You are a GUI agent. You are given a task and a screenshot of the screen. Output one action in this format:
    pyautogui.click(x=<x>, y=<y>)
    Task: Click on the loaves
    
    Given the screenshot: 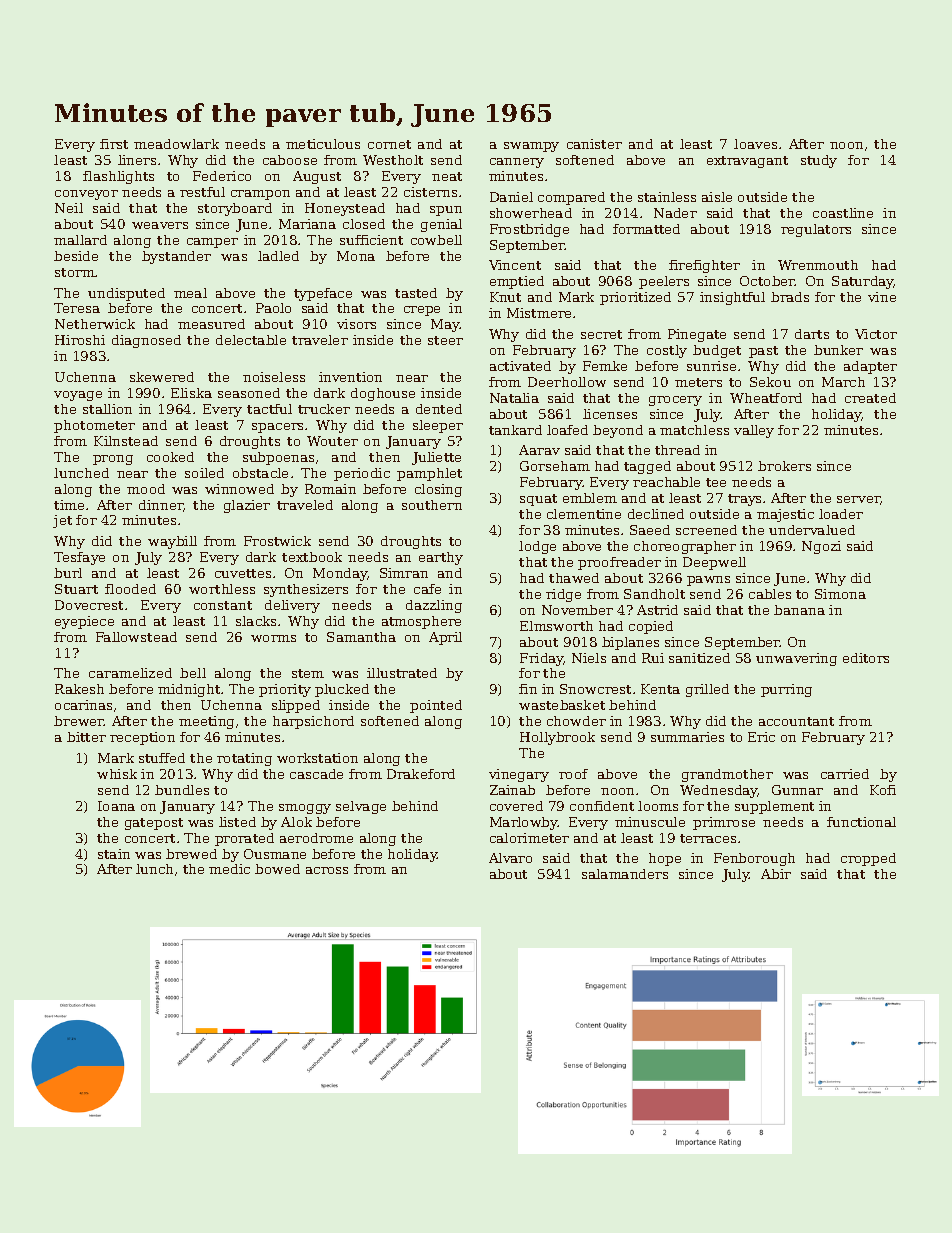 What is the action you would take?
    pyautogui.click(x=755, y=144)
